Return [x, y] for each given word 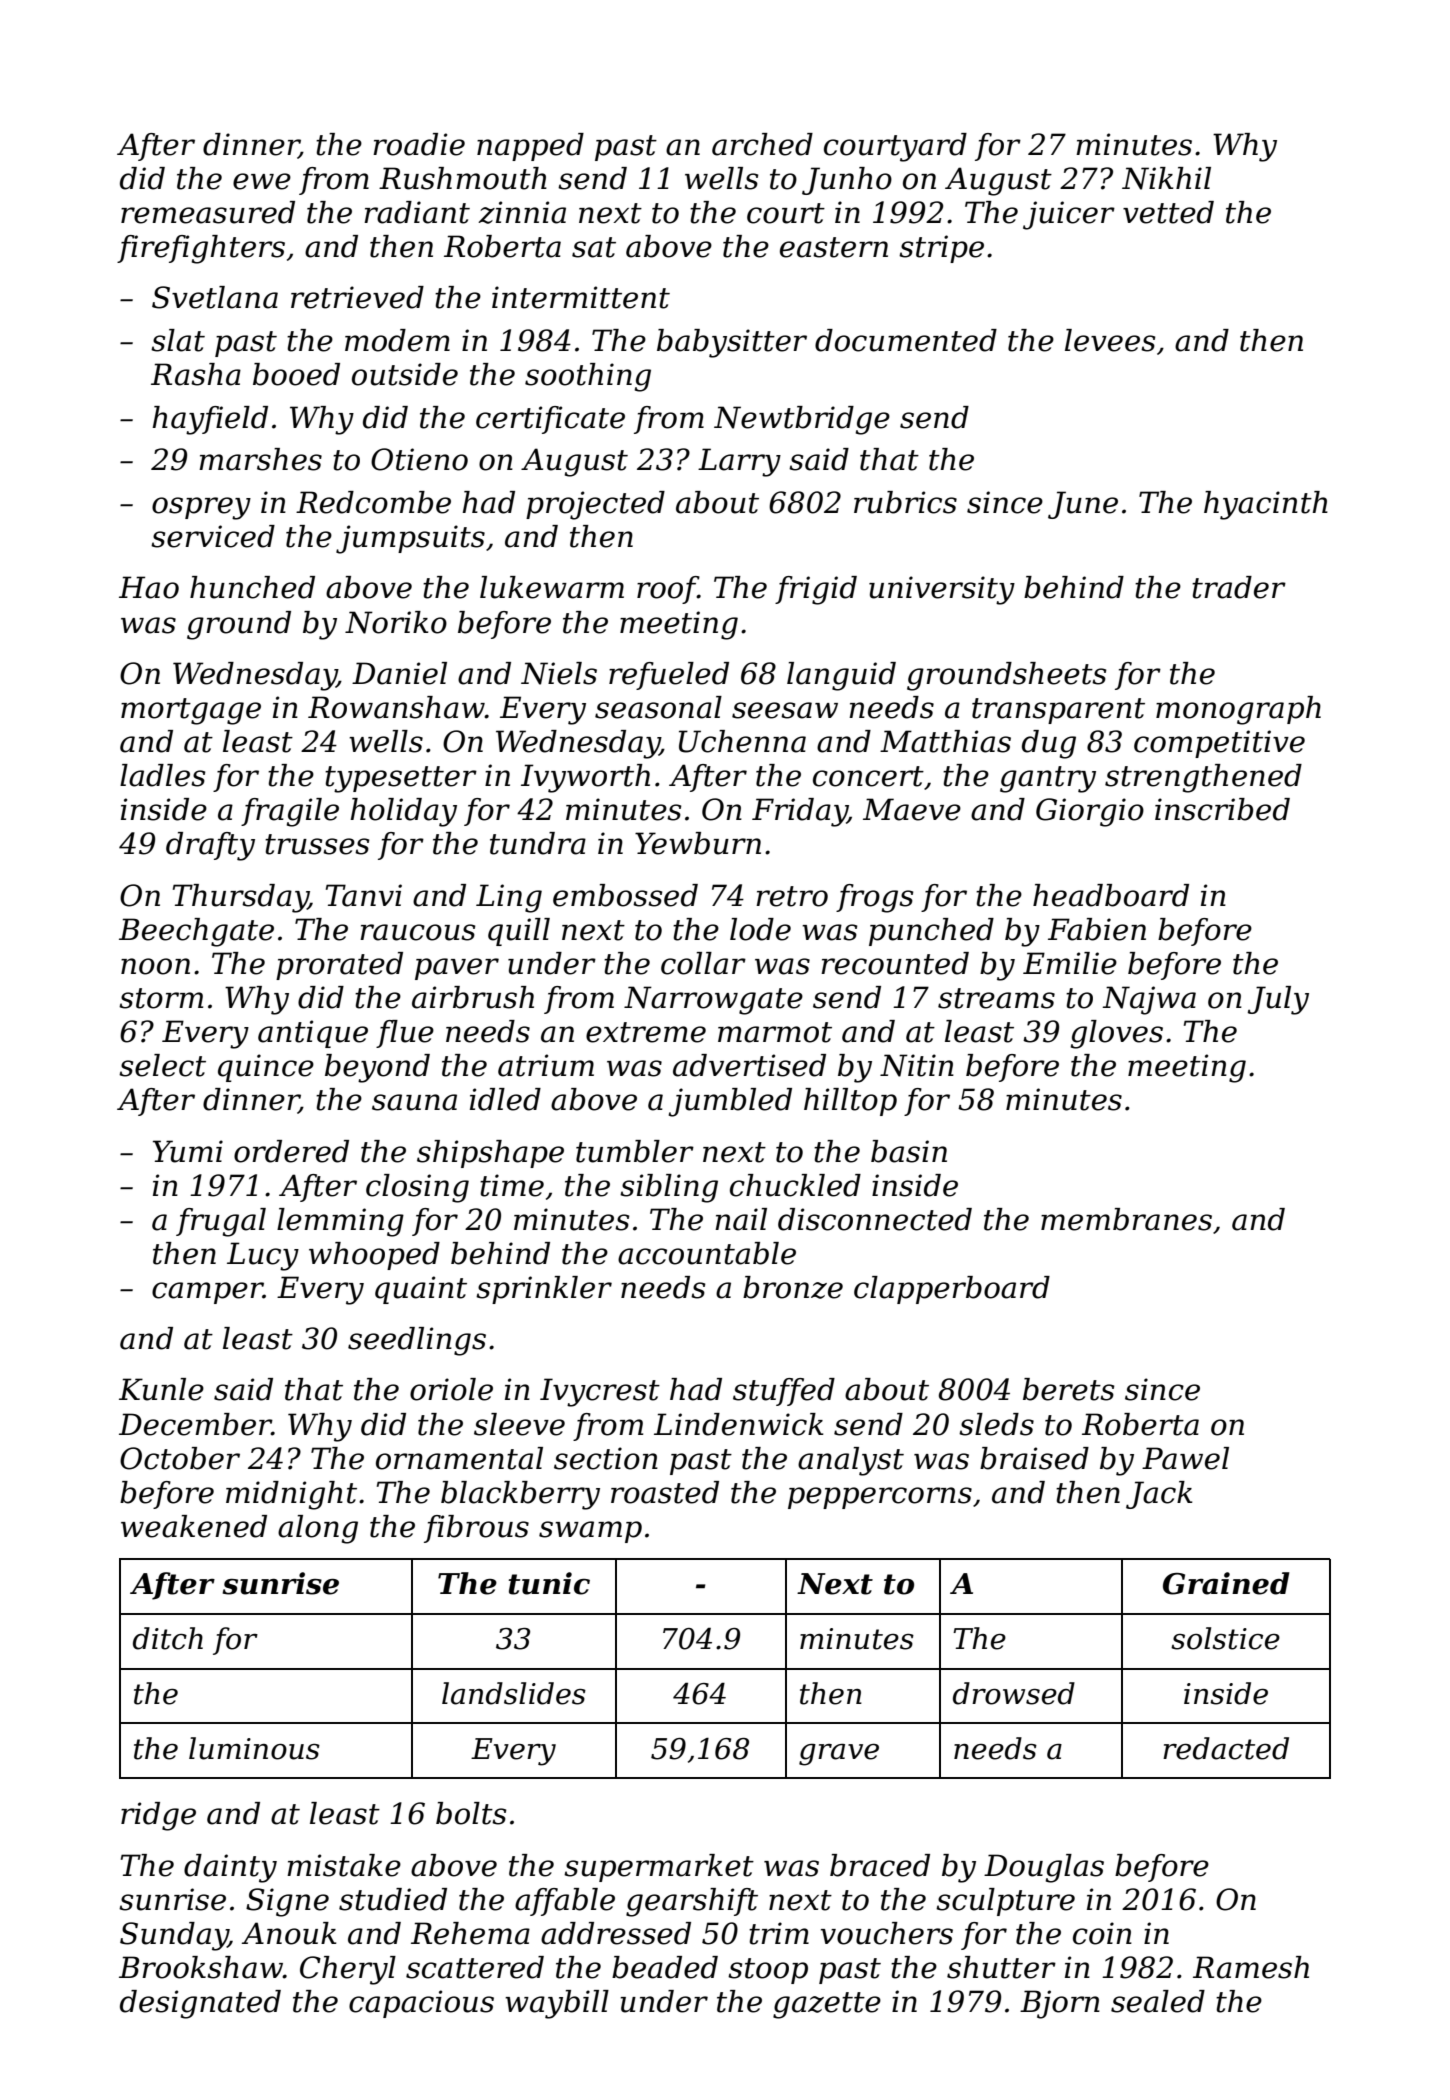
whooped [374, 1256]
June [1083, 505]
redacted [1226, 1748]
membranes [1126, 1219]
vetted [1168, 212]
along [318, 1529]
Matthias [945, 741]
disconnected [875, 1219]
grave [839, 1754]
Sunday [174, 1936]
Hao [149, 587]
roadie [419, 144]
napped [530, 147]
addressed [616, 1933]
